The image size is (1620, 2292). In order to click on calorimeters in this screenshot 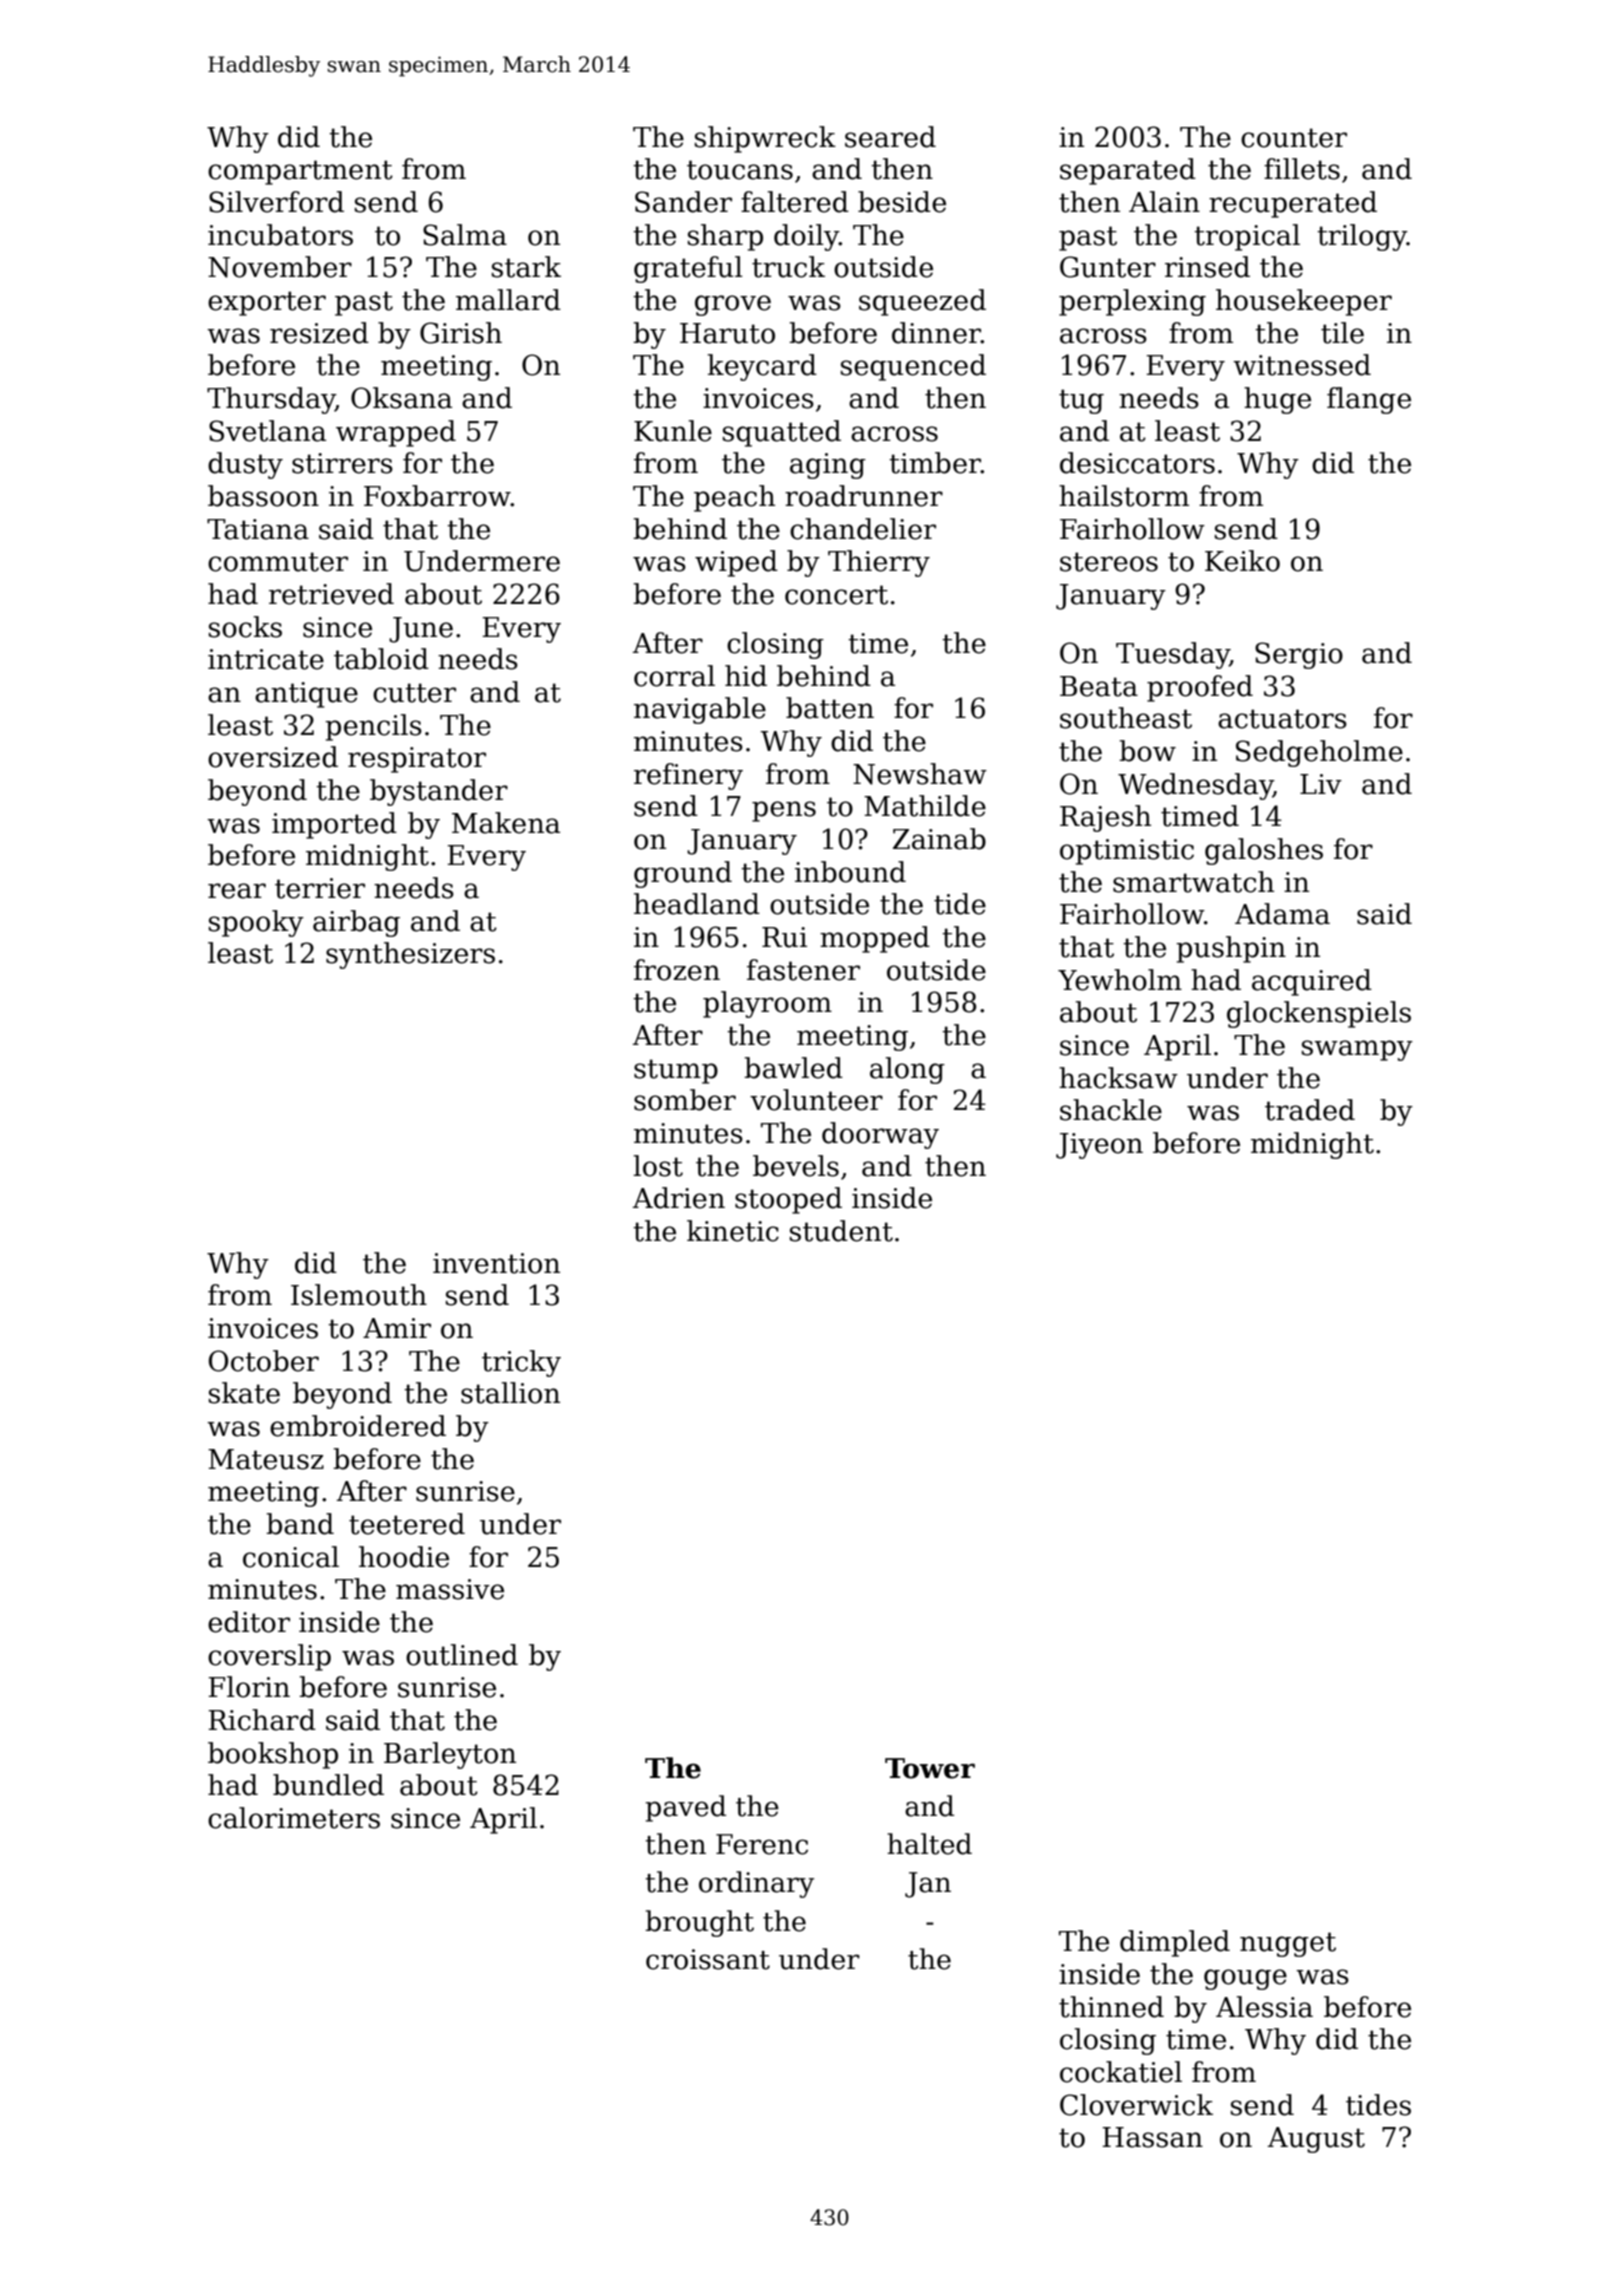, I will do `click(294, 1818)`.
